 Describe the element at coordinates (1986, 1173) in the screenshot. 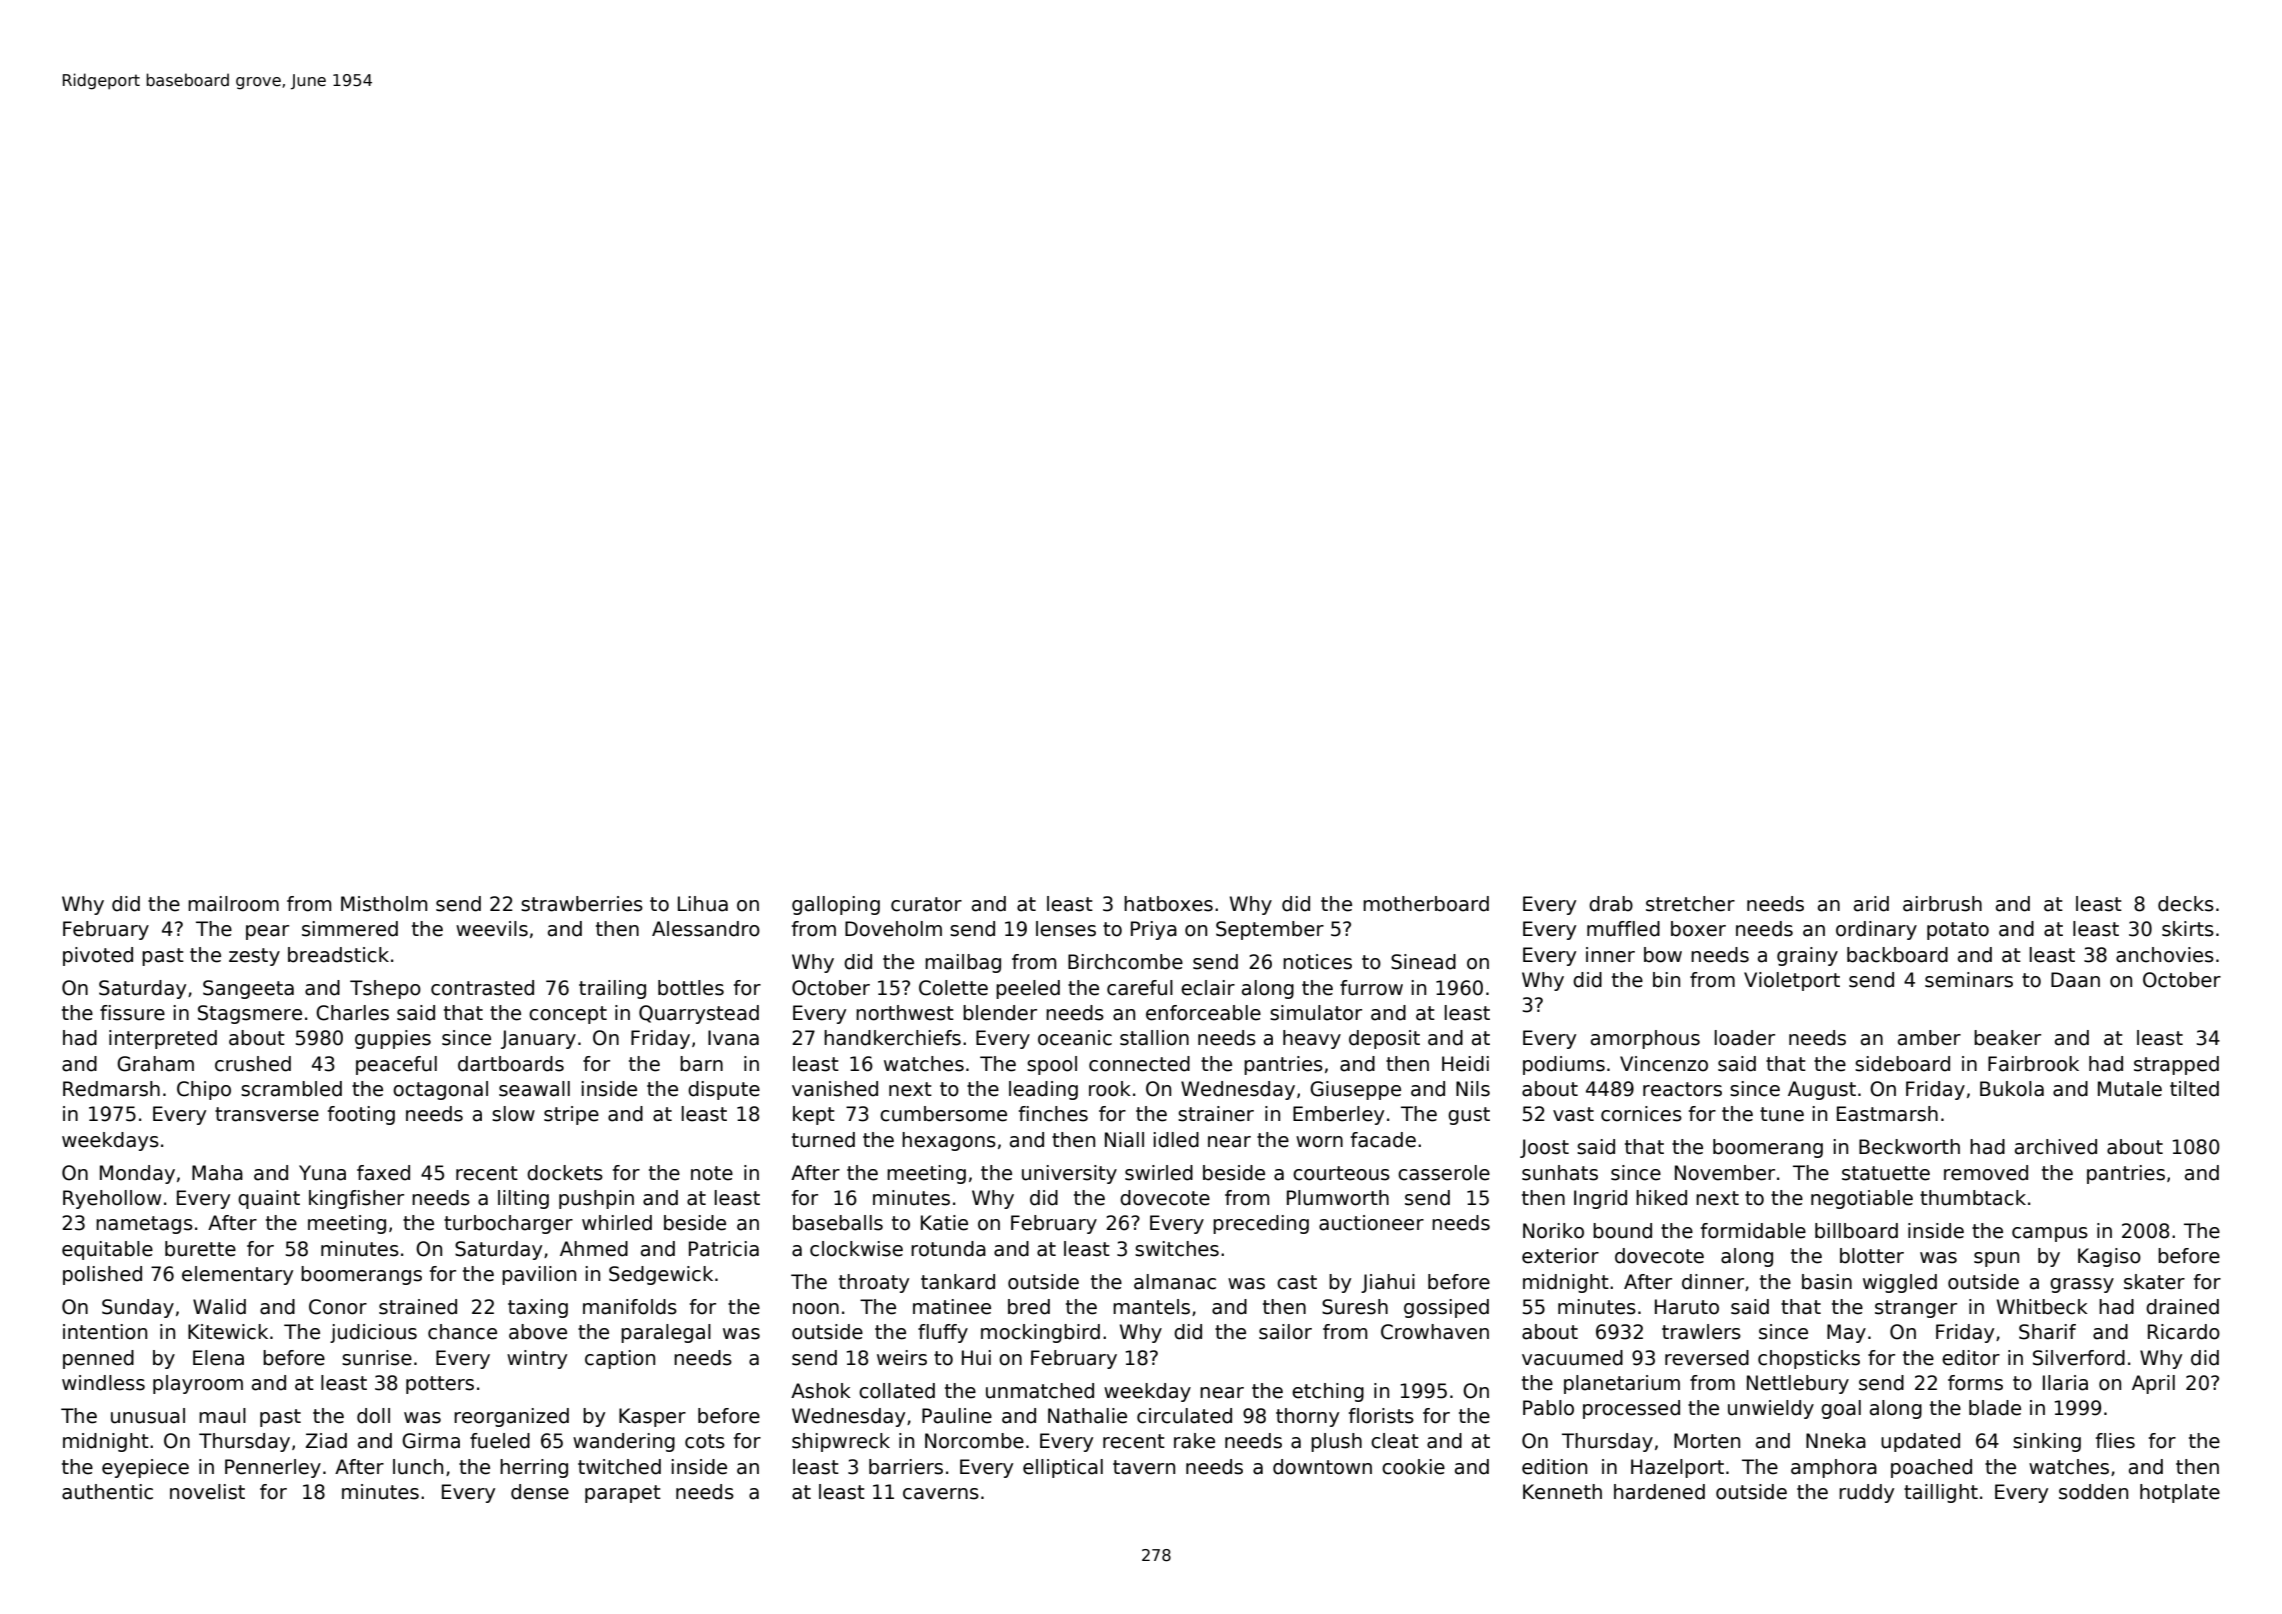

I see `removed` at that location.
